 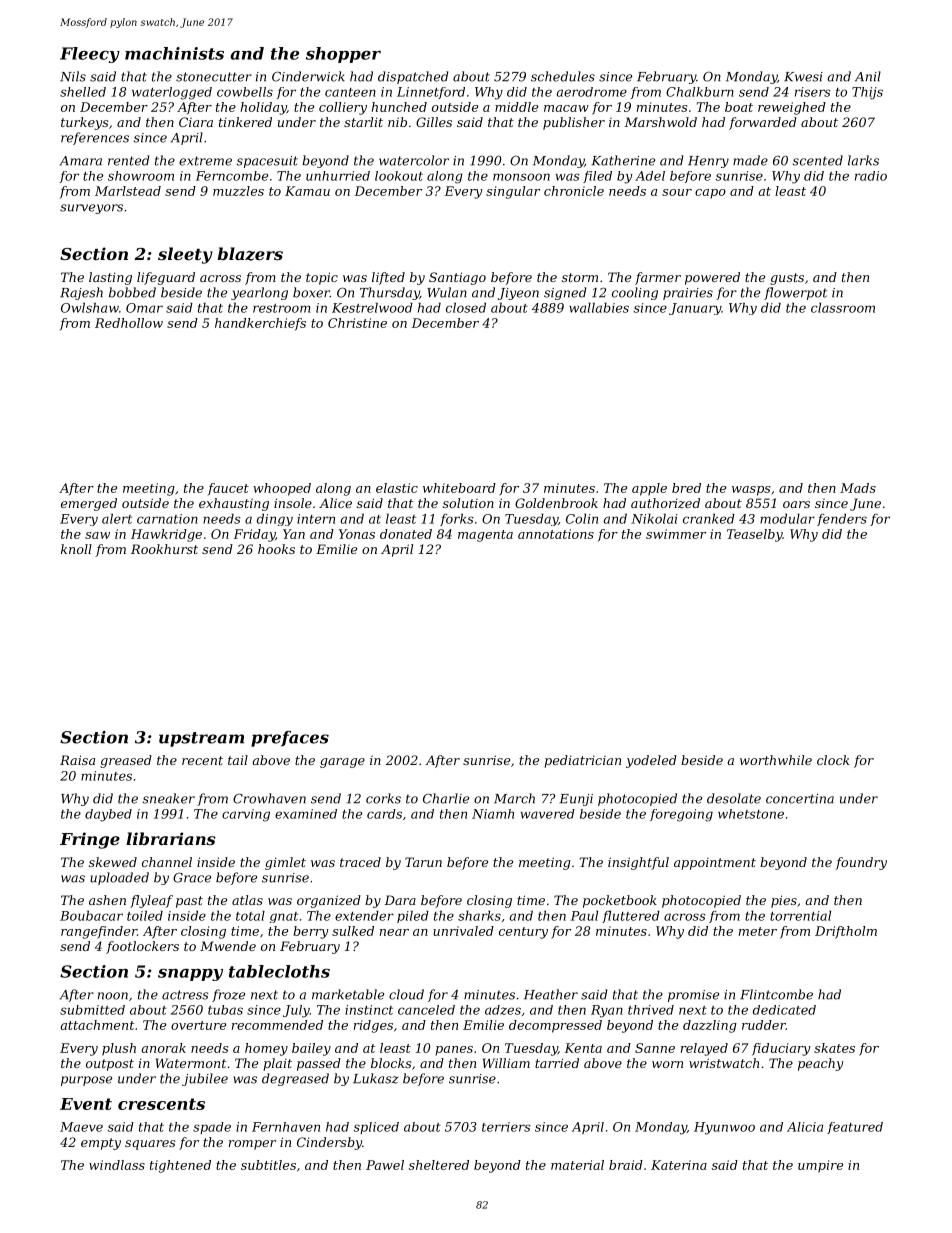 I want to click on Yonas, so click(x=357, y=534).
